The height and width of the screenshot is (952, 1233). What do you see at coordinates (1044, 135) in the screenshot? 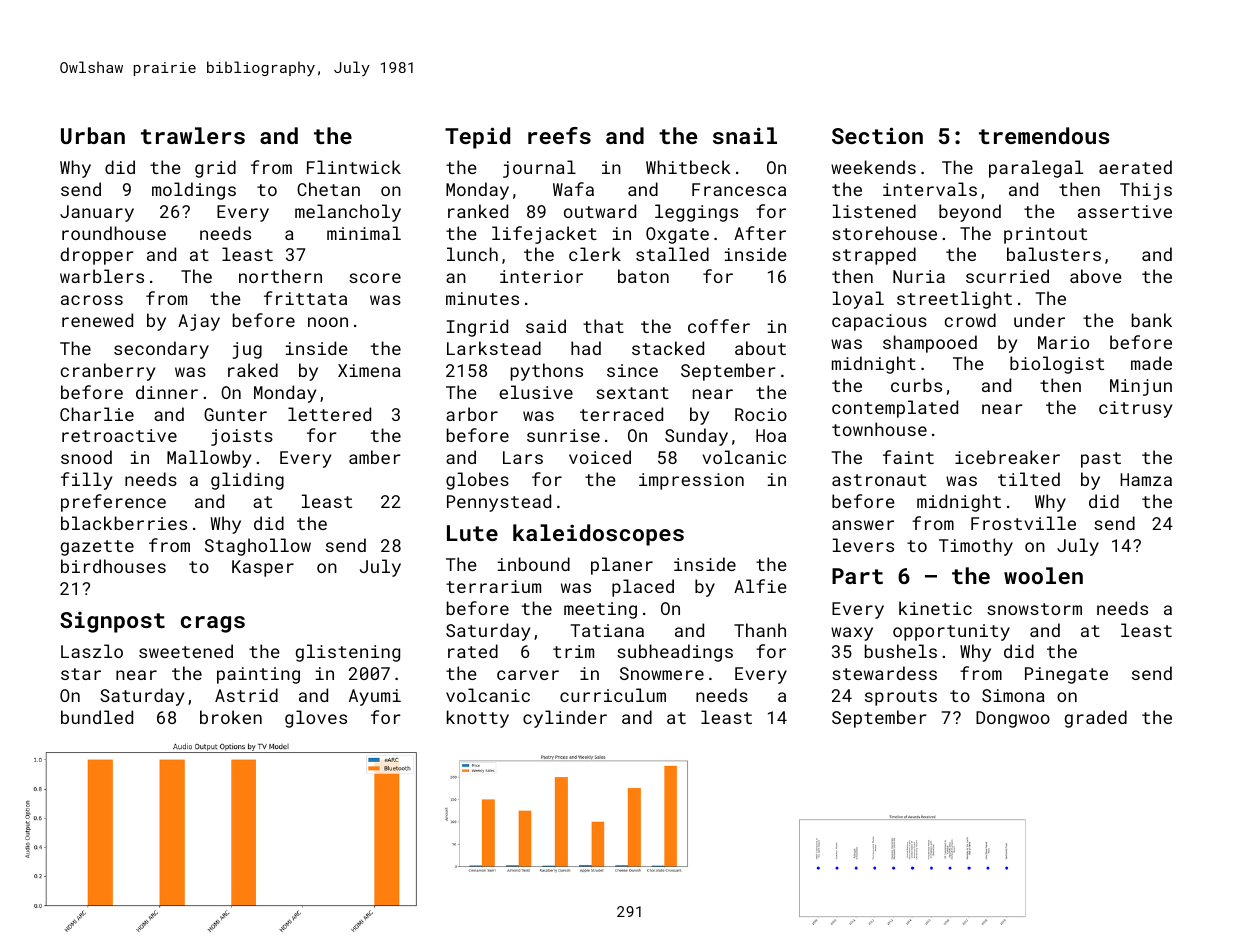
I see `tremendous` at bounding box center [1044, 135].
